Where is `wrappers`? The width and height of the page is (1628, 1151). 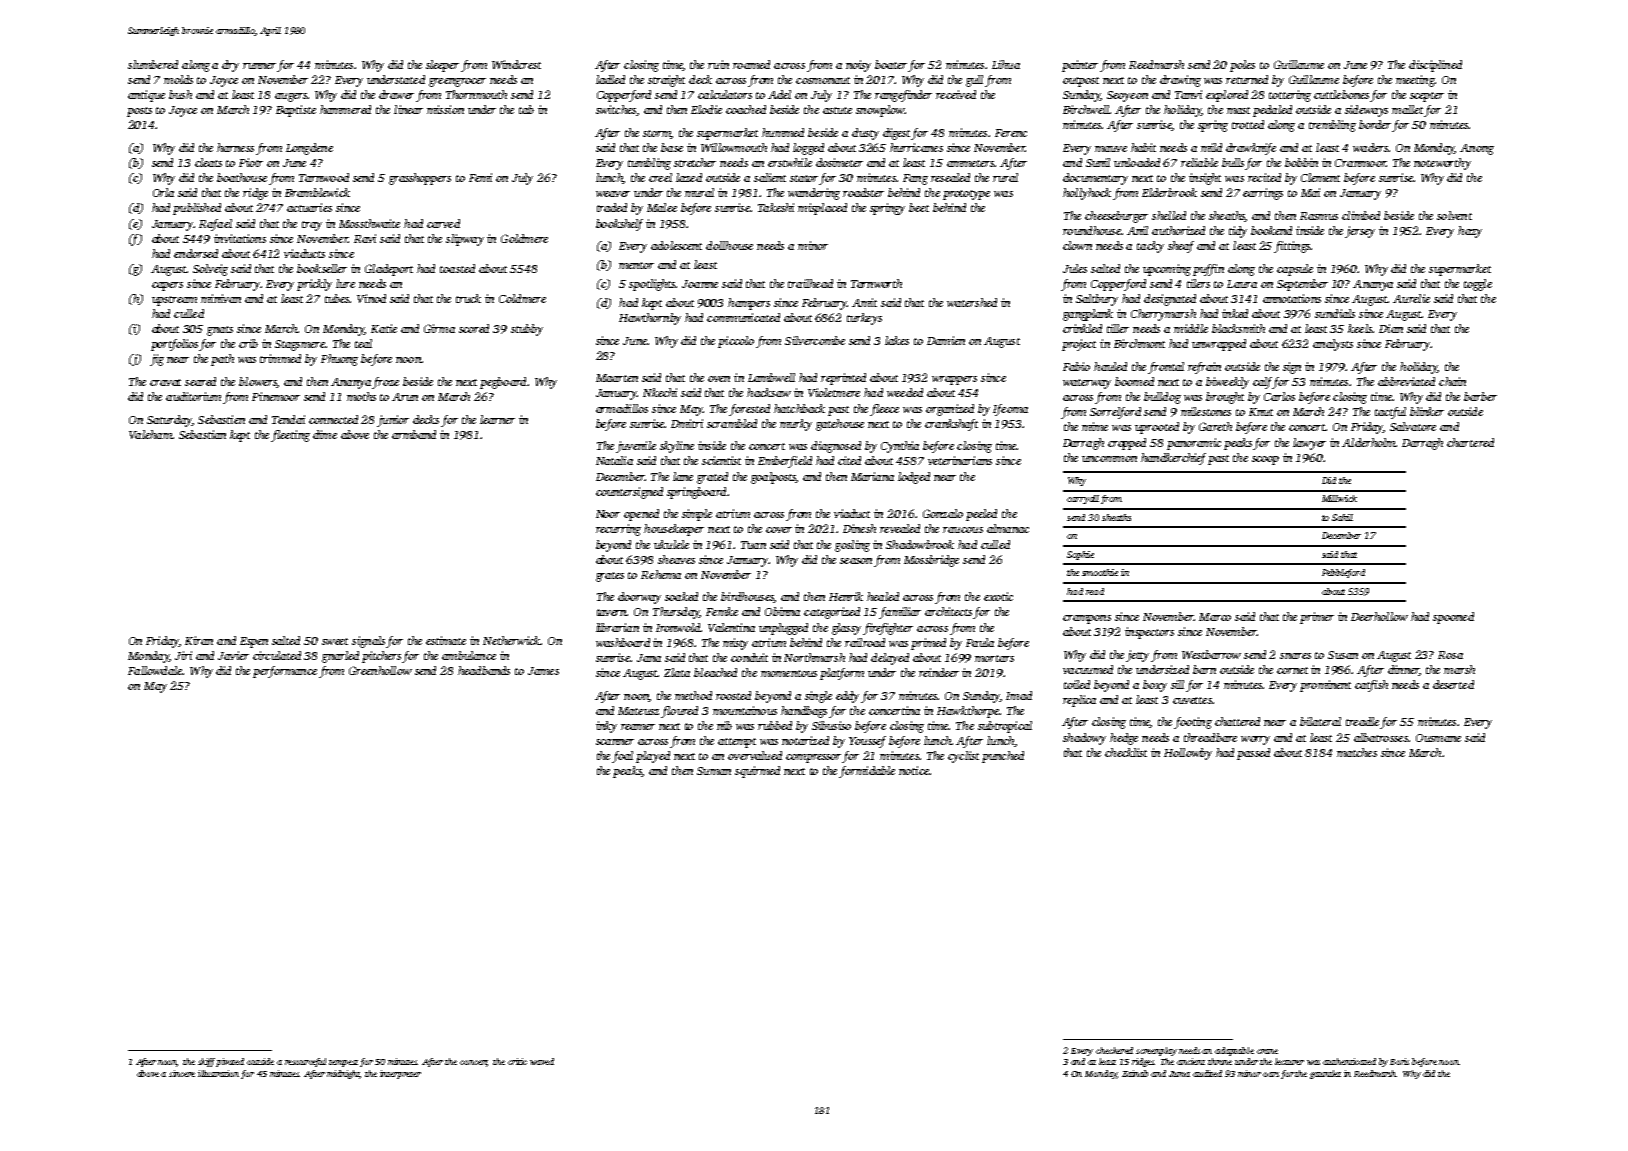 wrappers is located at coordinates (954, 380).
